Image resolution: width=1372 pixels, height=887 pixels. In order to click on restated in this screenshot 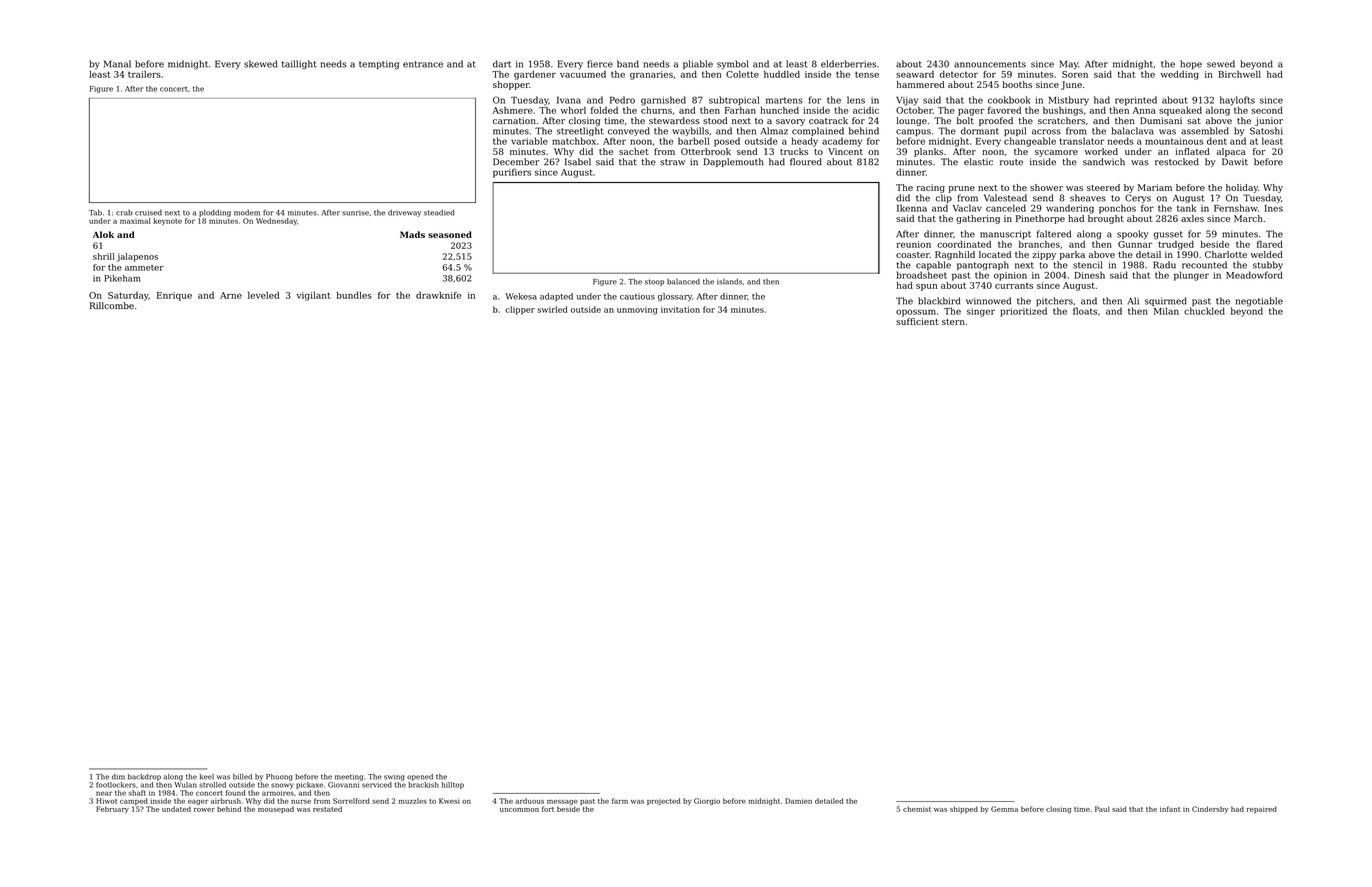, I will do `click(327, 809)`.
